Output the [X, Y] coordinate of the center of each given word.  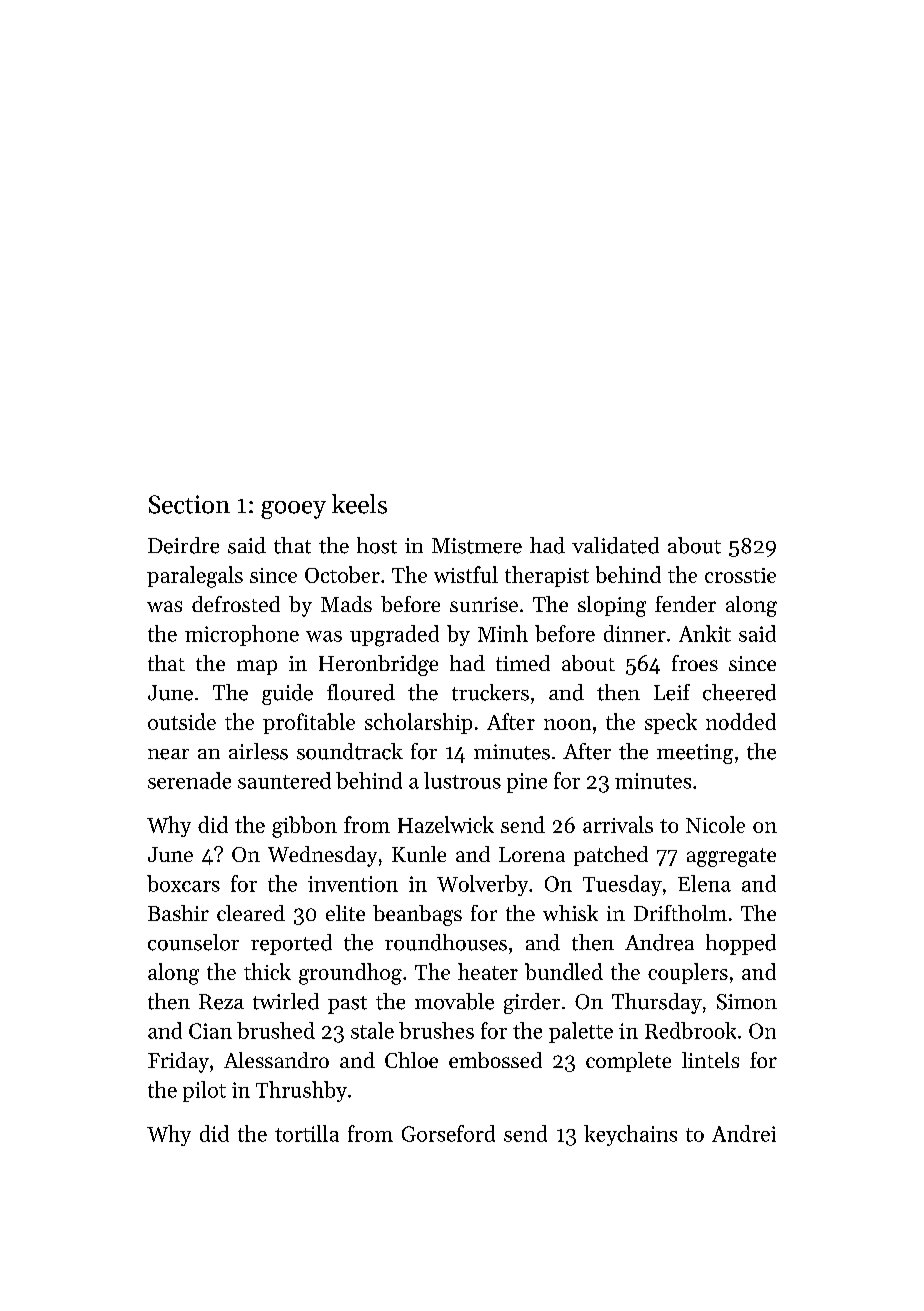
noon [567, 724]
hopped [741, 944]
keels [359, 504]
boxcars [183, 883]
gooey [293, 510]
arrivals [618, 824]
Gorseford [448, 1133]
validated [615, 545]
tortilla [307, 1133]
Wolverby [482, 885]
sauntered [284, 780]
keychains [630, 1135]
